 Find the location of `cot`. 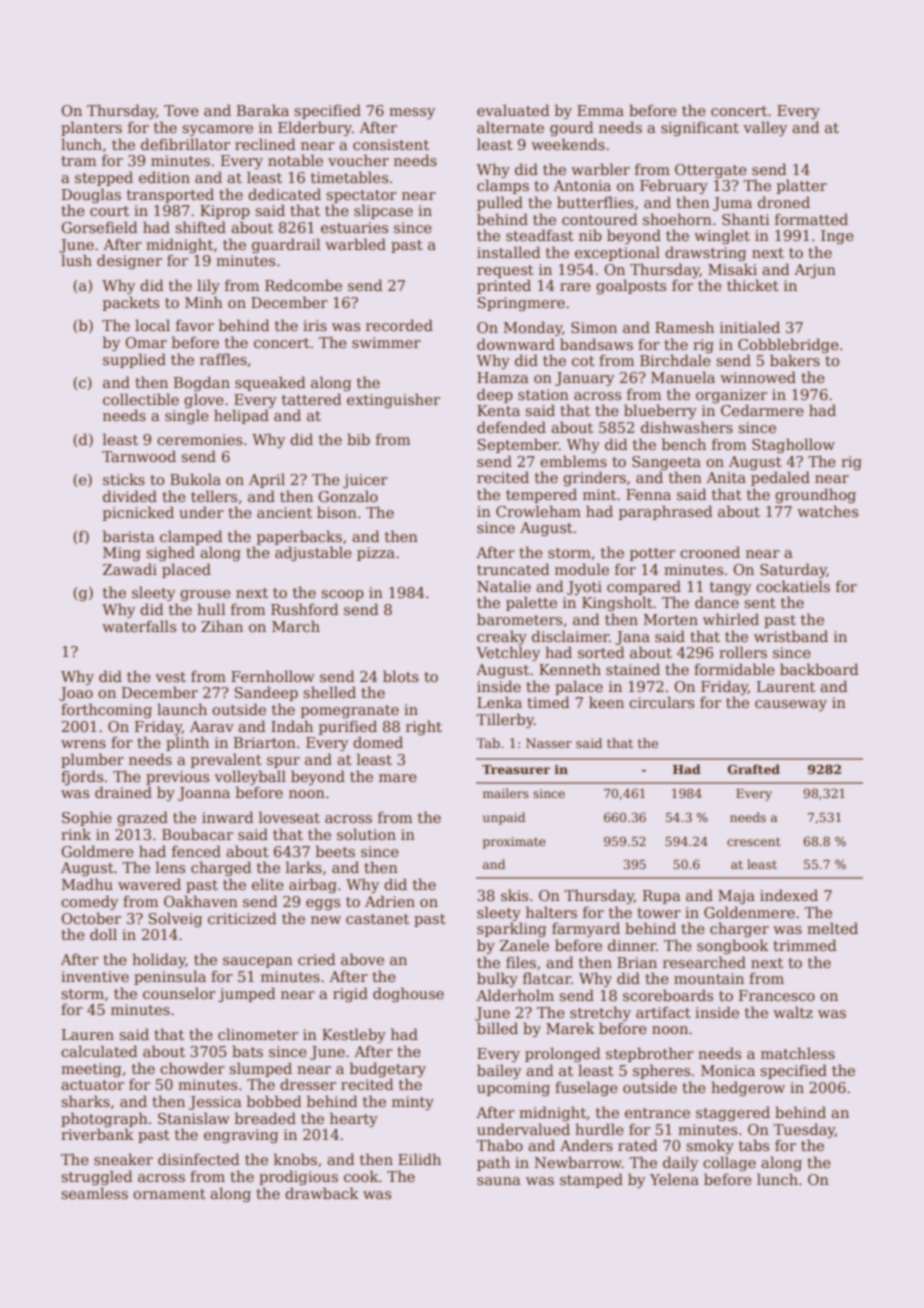

cot is located at coordinates (583, 361).
